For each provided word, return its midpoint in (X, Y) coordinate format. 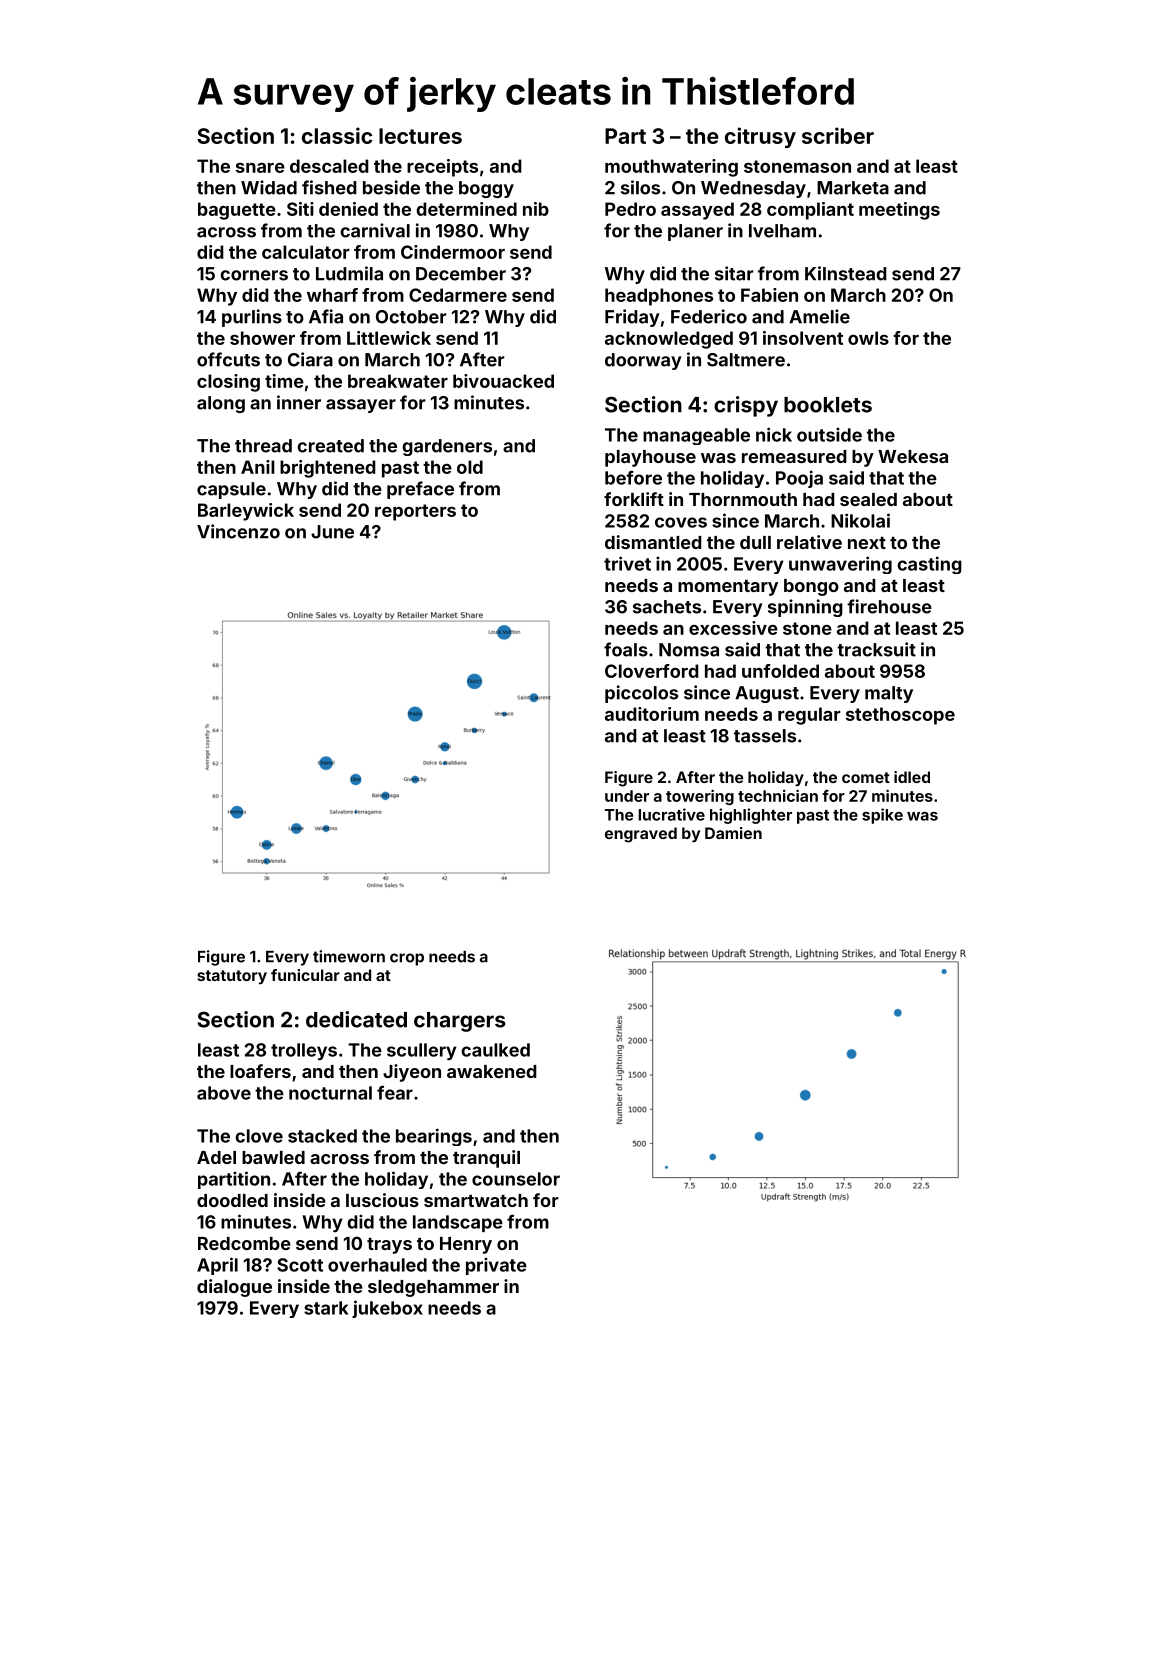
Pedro (630, 209)
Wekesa (913, 456)
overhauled (377, 1265)
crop (407, 959)
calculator (306, 252)
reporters (415, 512)
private (496, 1266)
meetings (899, 211)
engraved (641, 835)
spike (882, 816)
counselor (516, 1179)
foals (626, 649)
